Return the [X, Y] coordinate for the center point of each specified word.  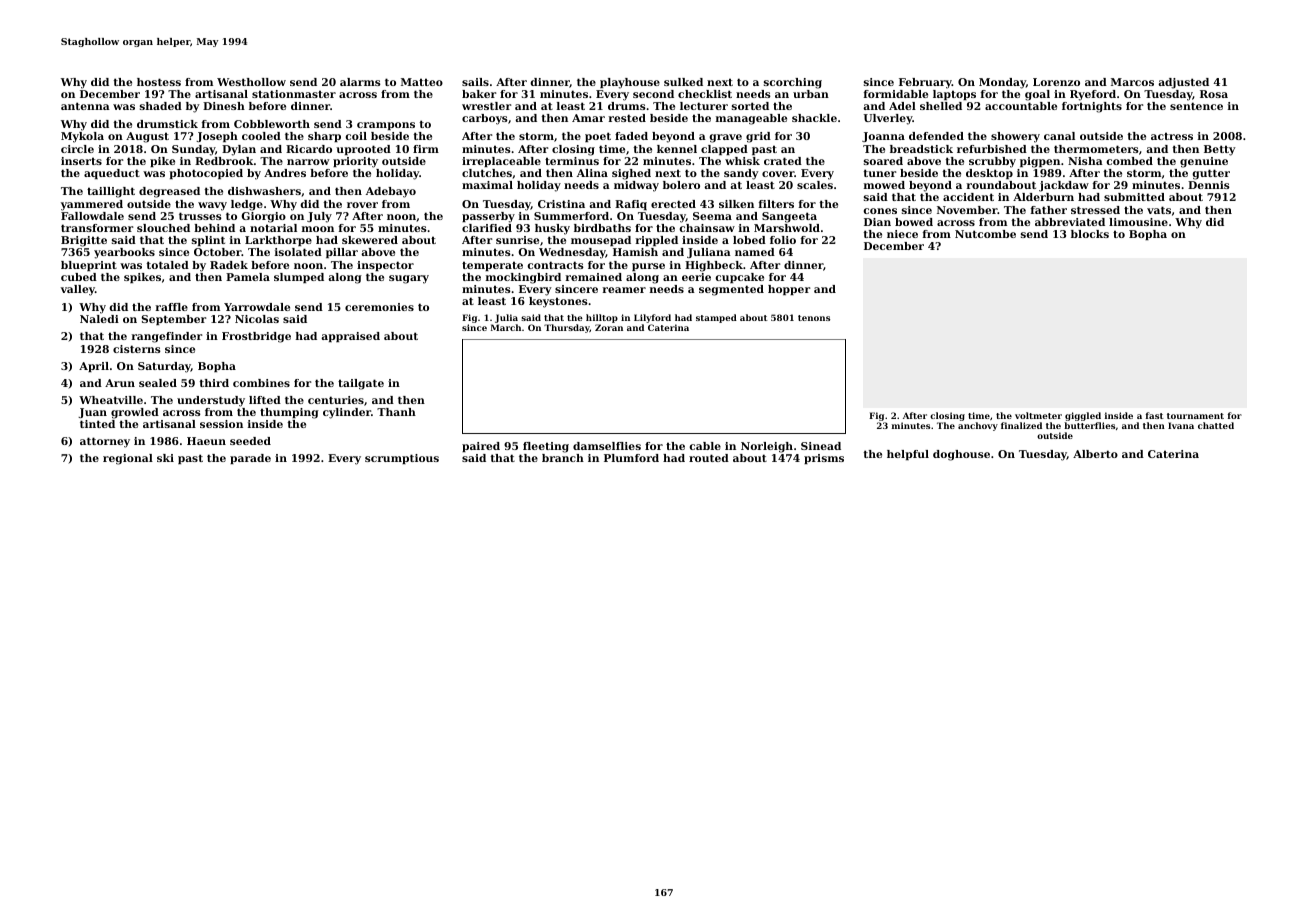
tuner [880, 173]
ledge [247, 205]
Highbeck [714, 266]
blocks [1090, 234]
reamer [624, 290]
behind [214, 228]
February [925, 83]
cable [705, 446]
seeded [250, 441]
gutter [1211, 174]
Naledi [99, 319]
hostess [159, 82]
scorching [793, 83]
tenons [814, 318]
